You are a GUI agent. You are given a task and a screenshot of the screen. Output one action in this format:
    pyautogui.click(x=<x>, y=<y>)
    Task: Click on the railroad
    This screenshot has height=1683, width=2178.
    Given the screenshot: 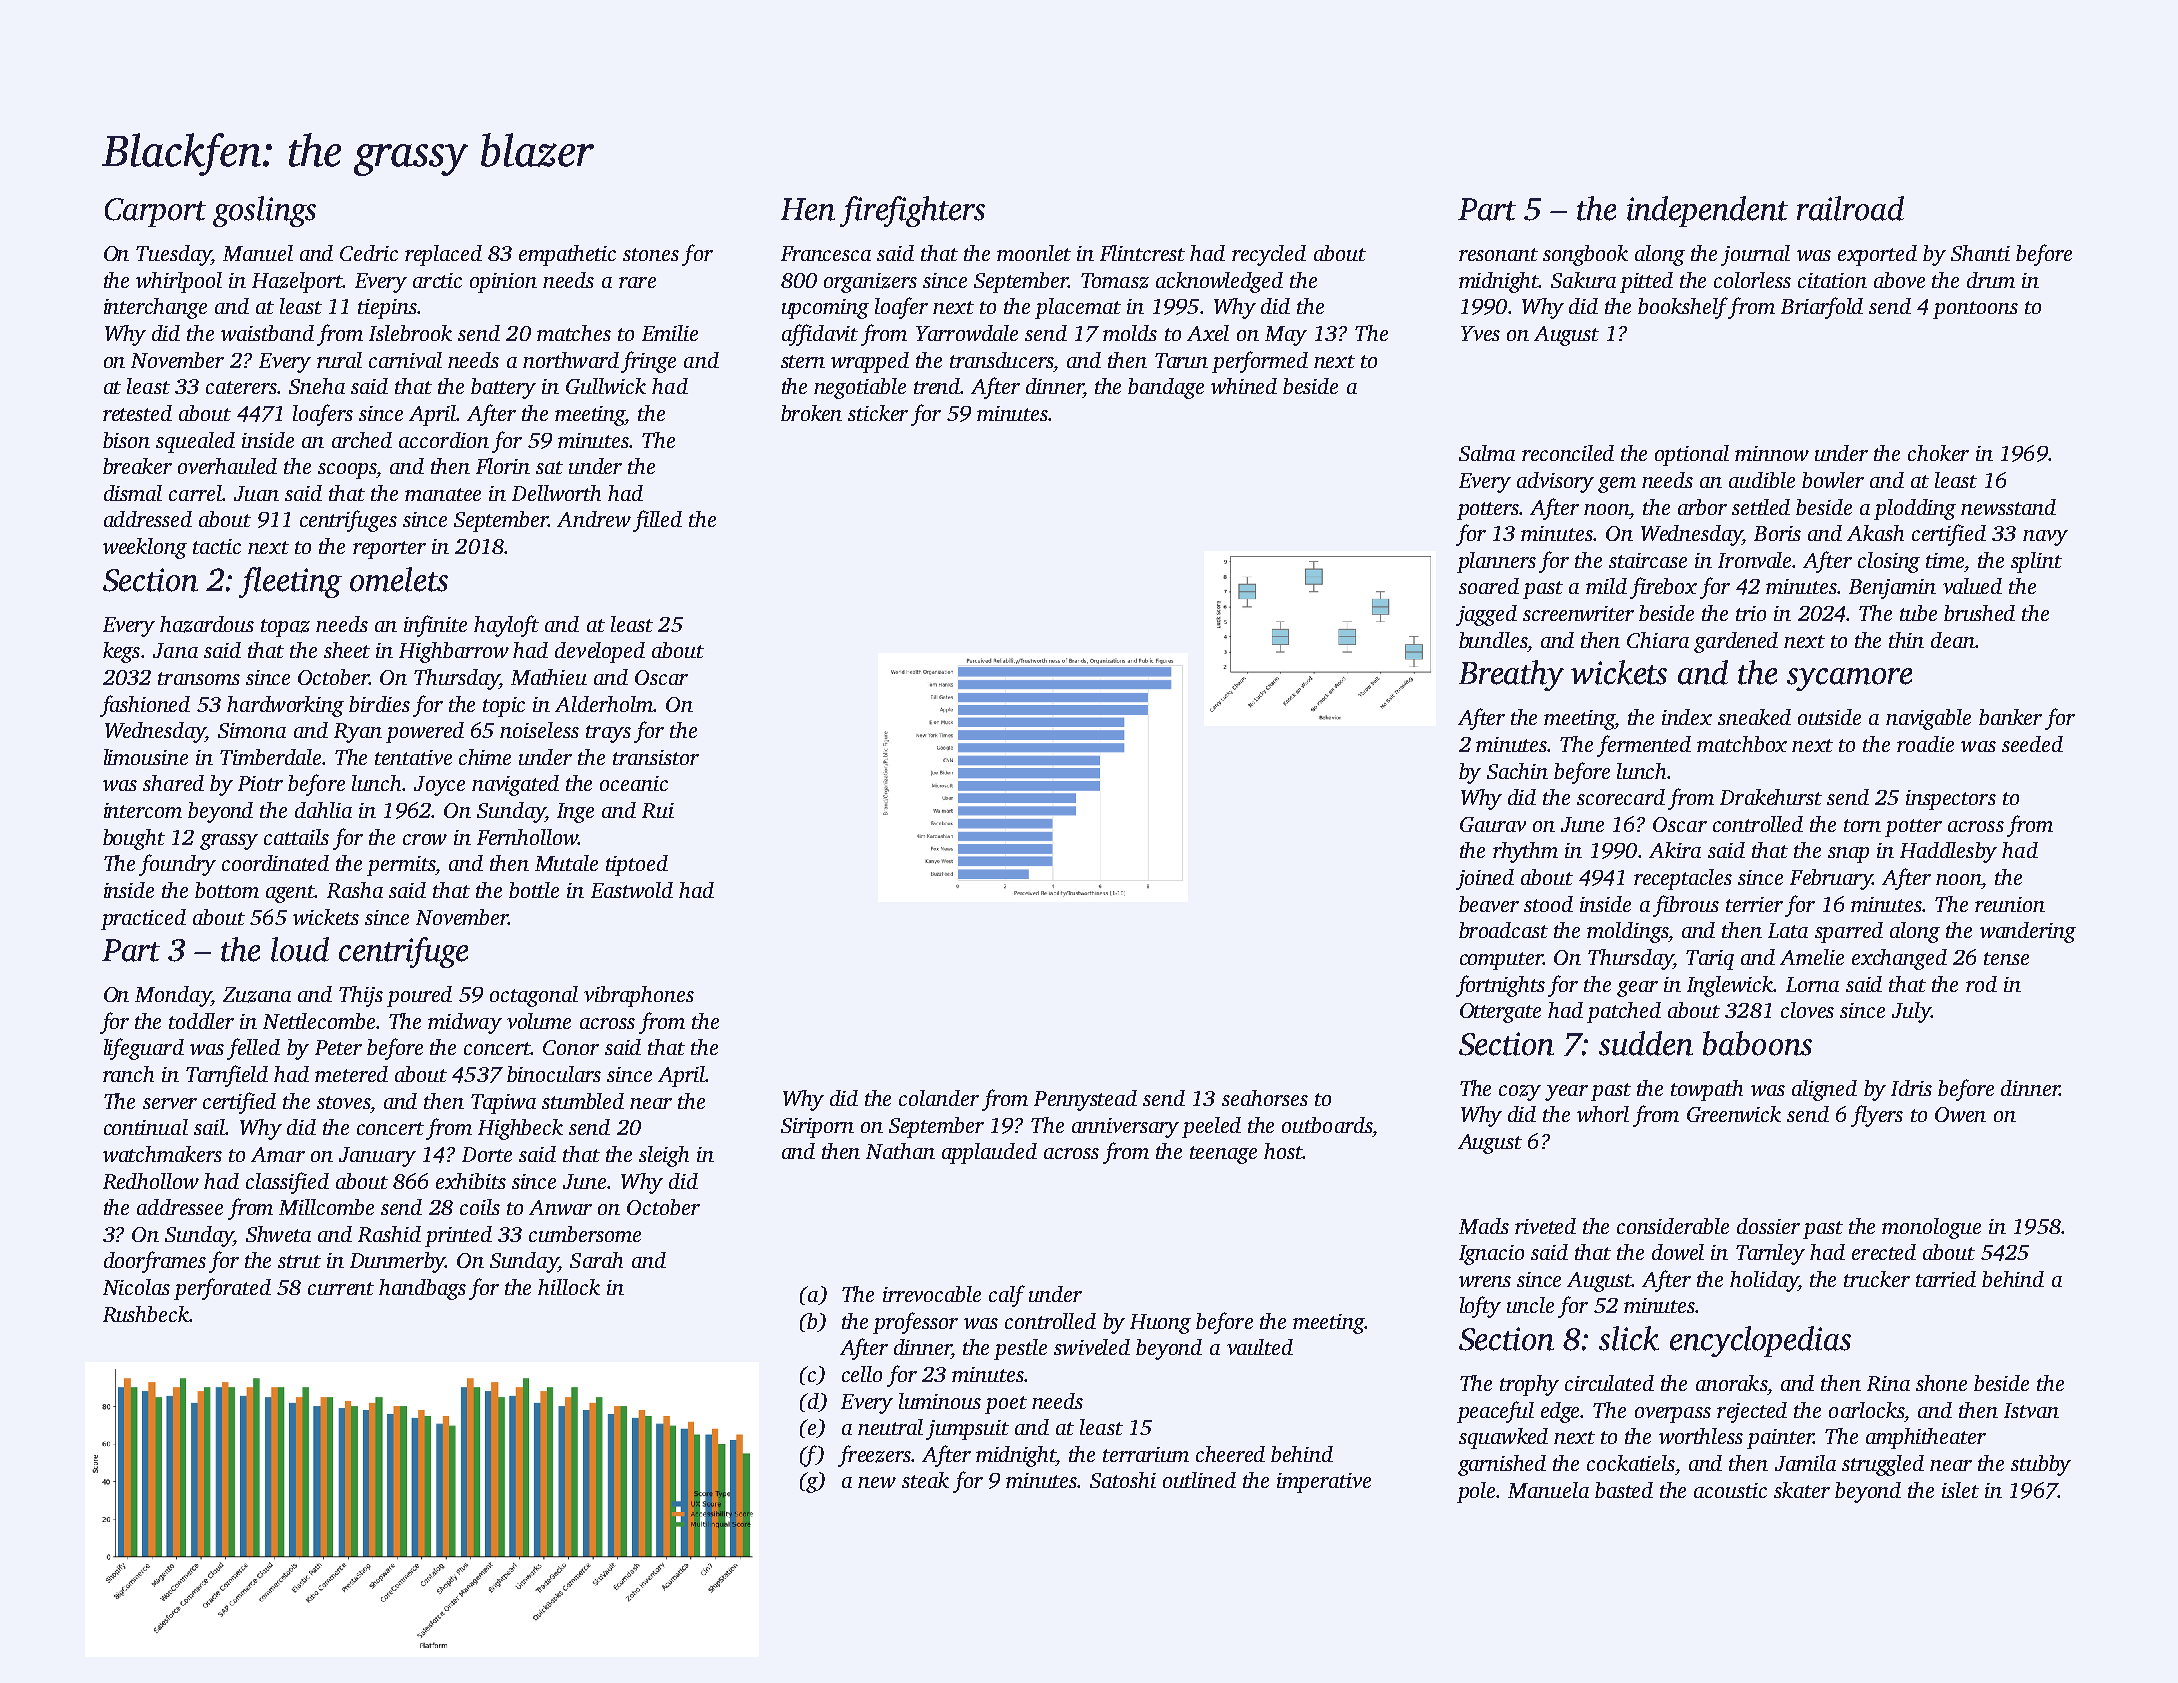 What is the action you would take?
    pyautogui.click(x=1850, y=208)
